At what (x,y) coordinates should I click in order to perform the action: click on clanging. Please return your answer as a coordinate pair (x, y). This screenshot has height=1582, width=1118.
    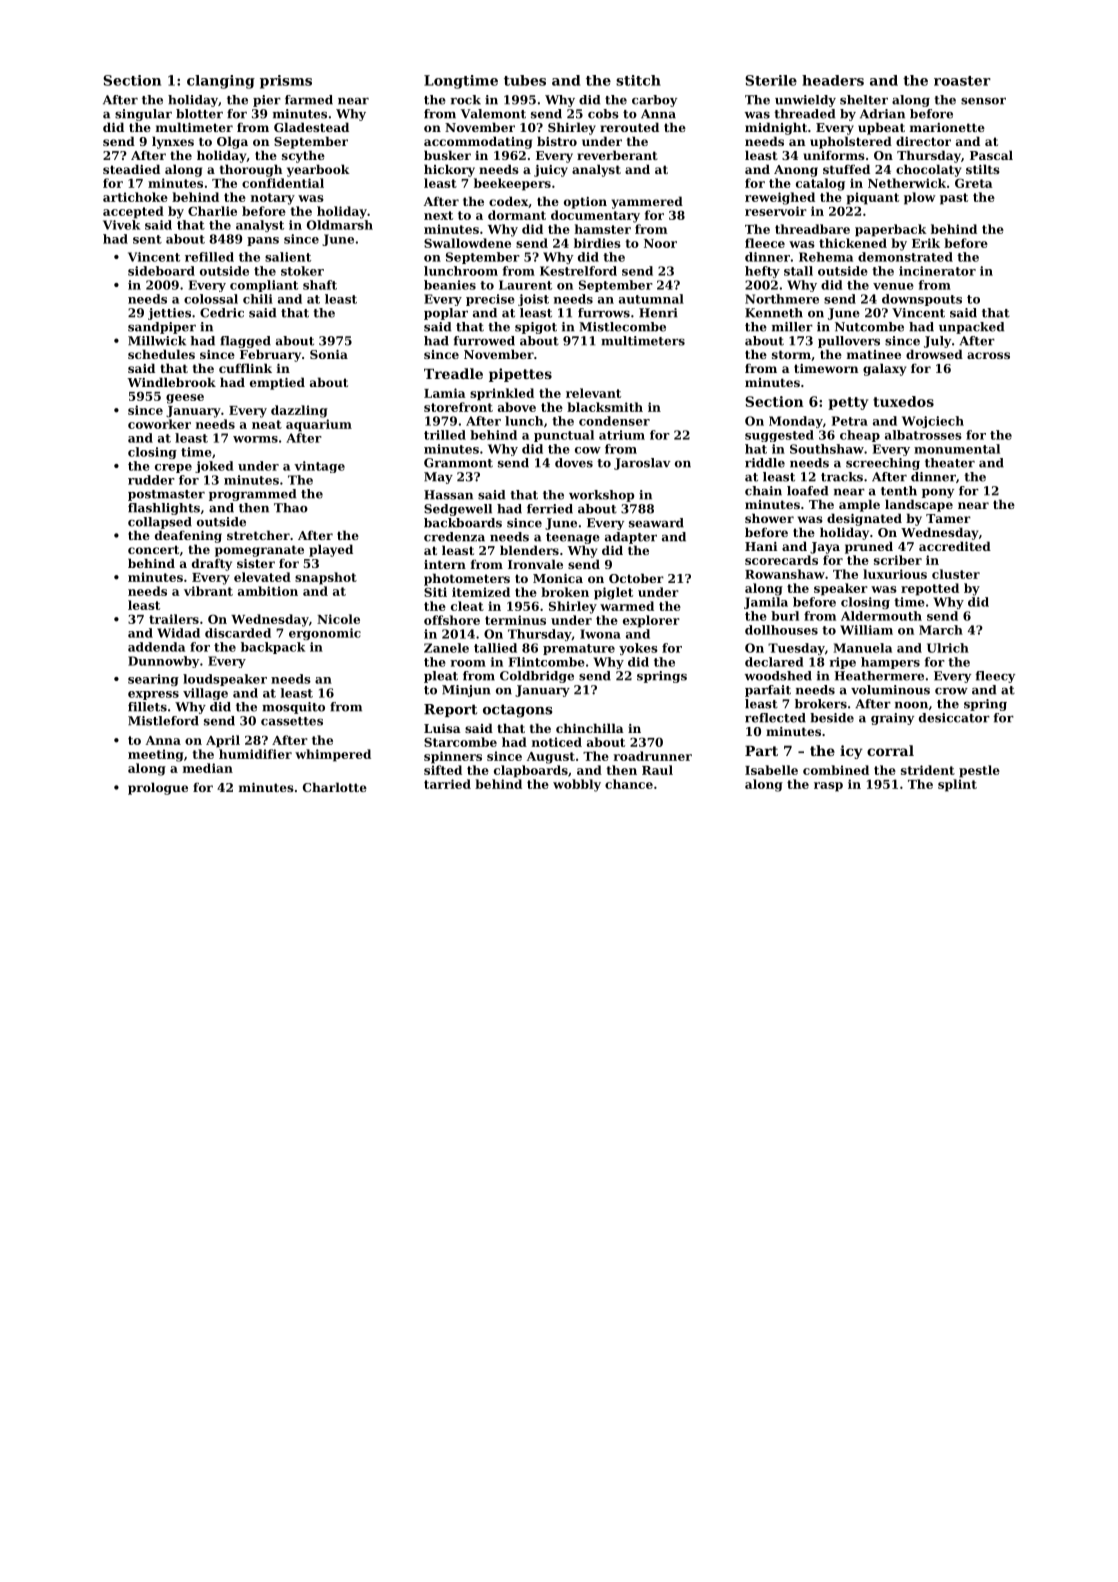
    Looking at the image, I should click on (221, 82).
